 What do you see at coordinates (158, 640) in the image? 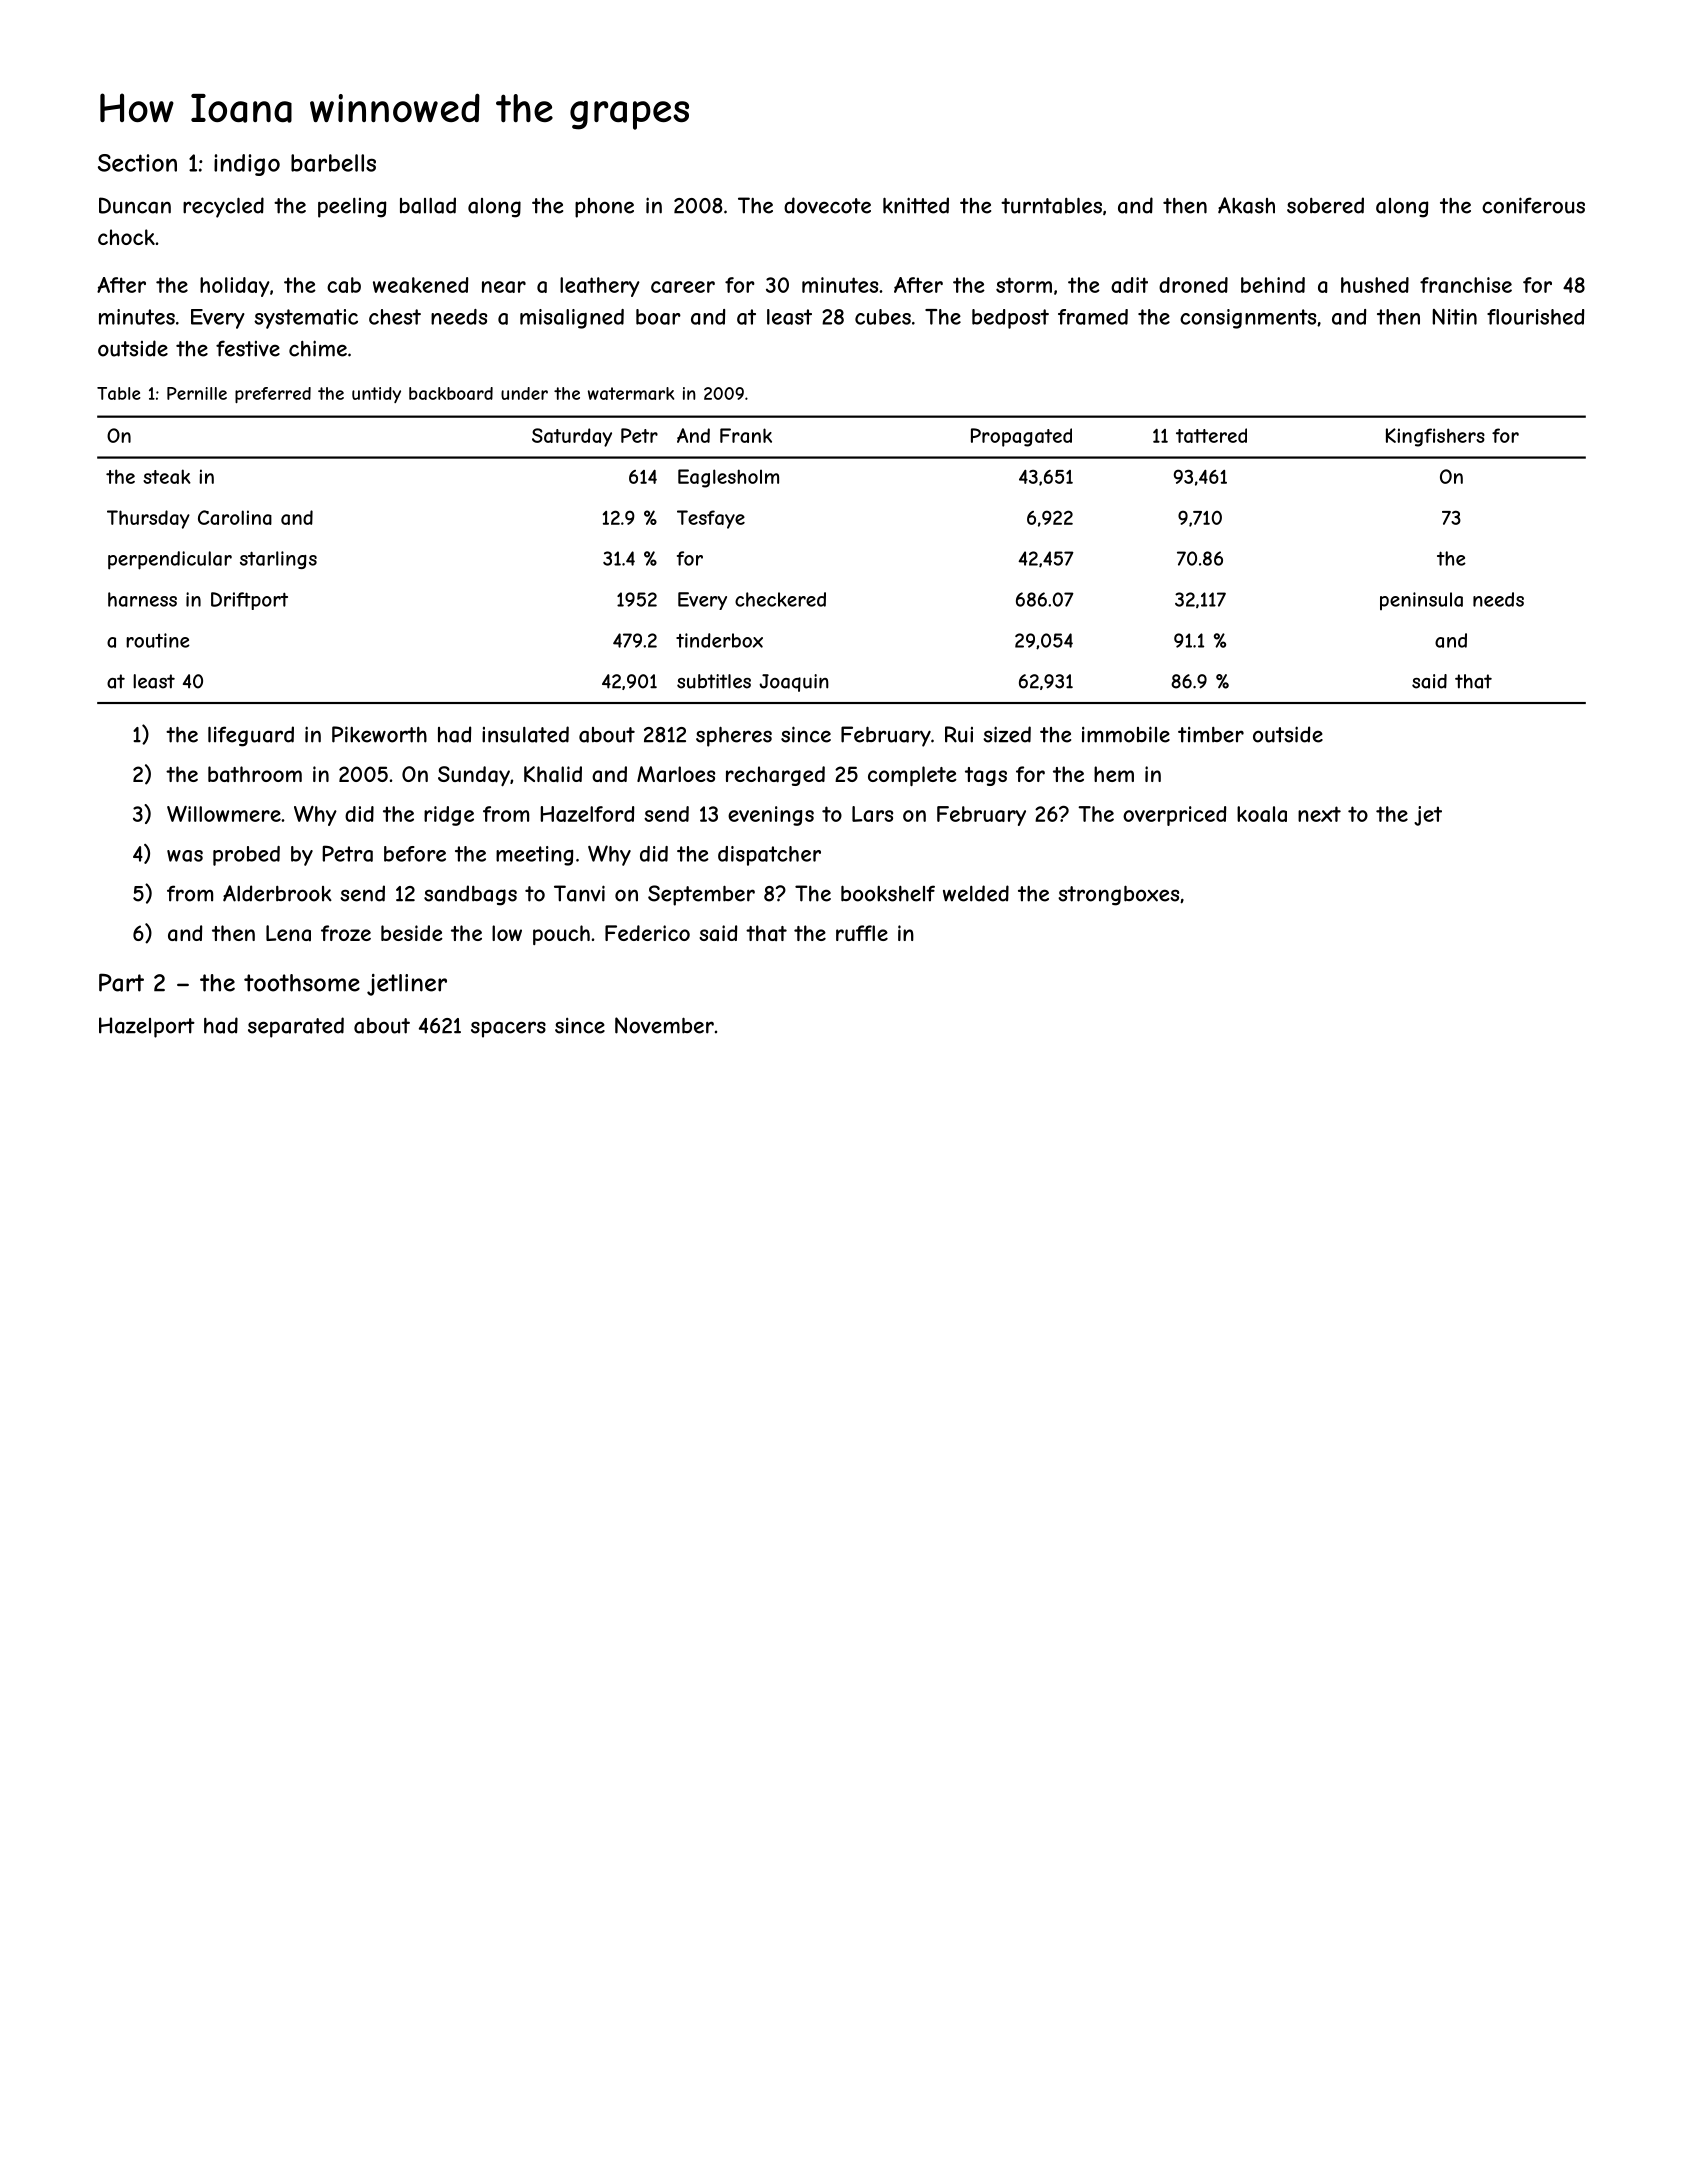
I see `routine` at bounding box center [158, 640].
